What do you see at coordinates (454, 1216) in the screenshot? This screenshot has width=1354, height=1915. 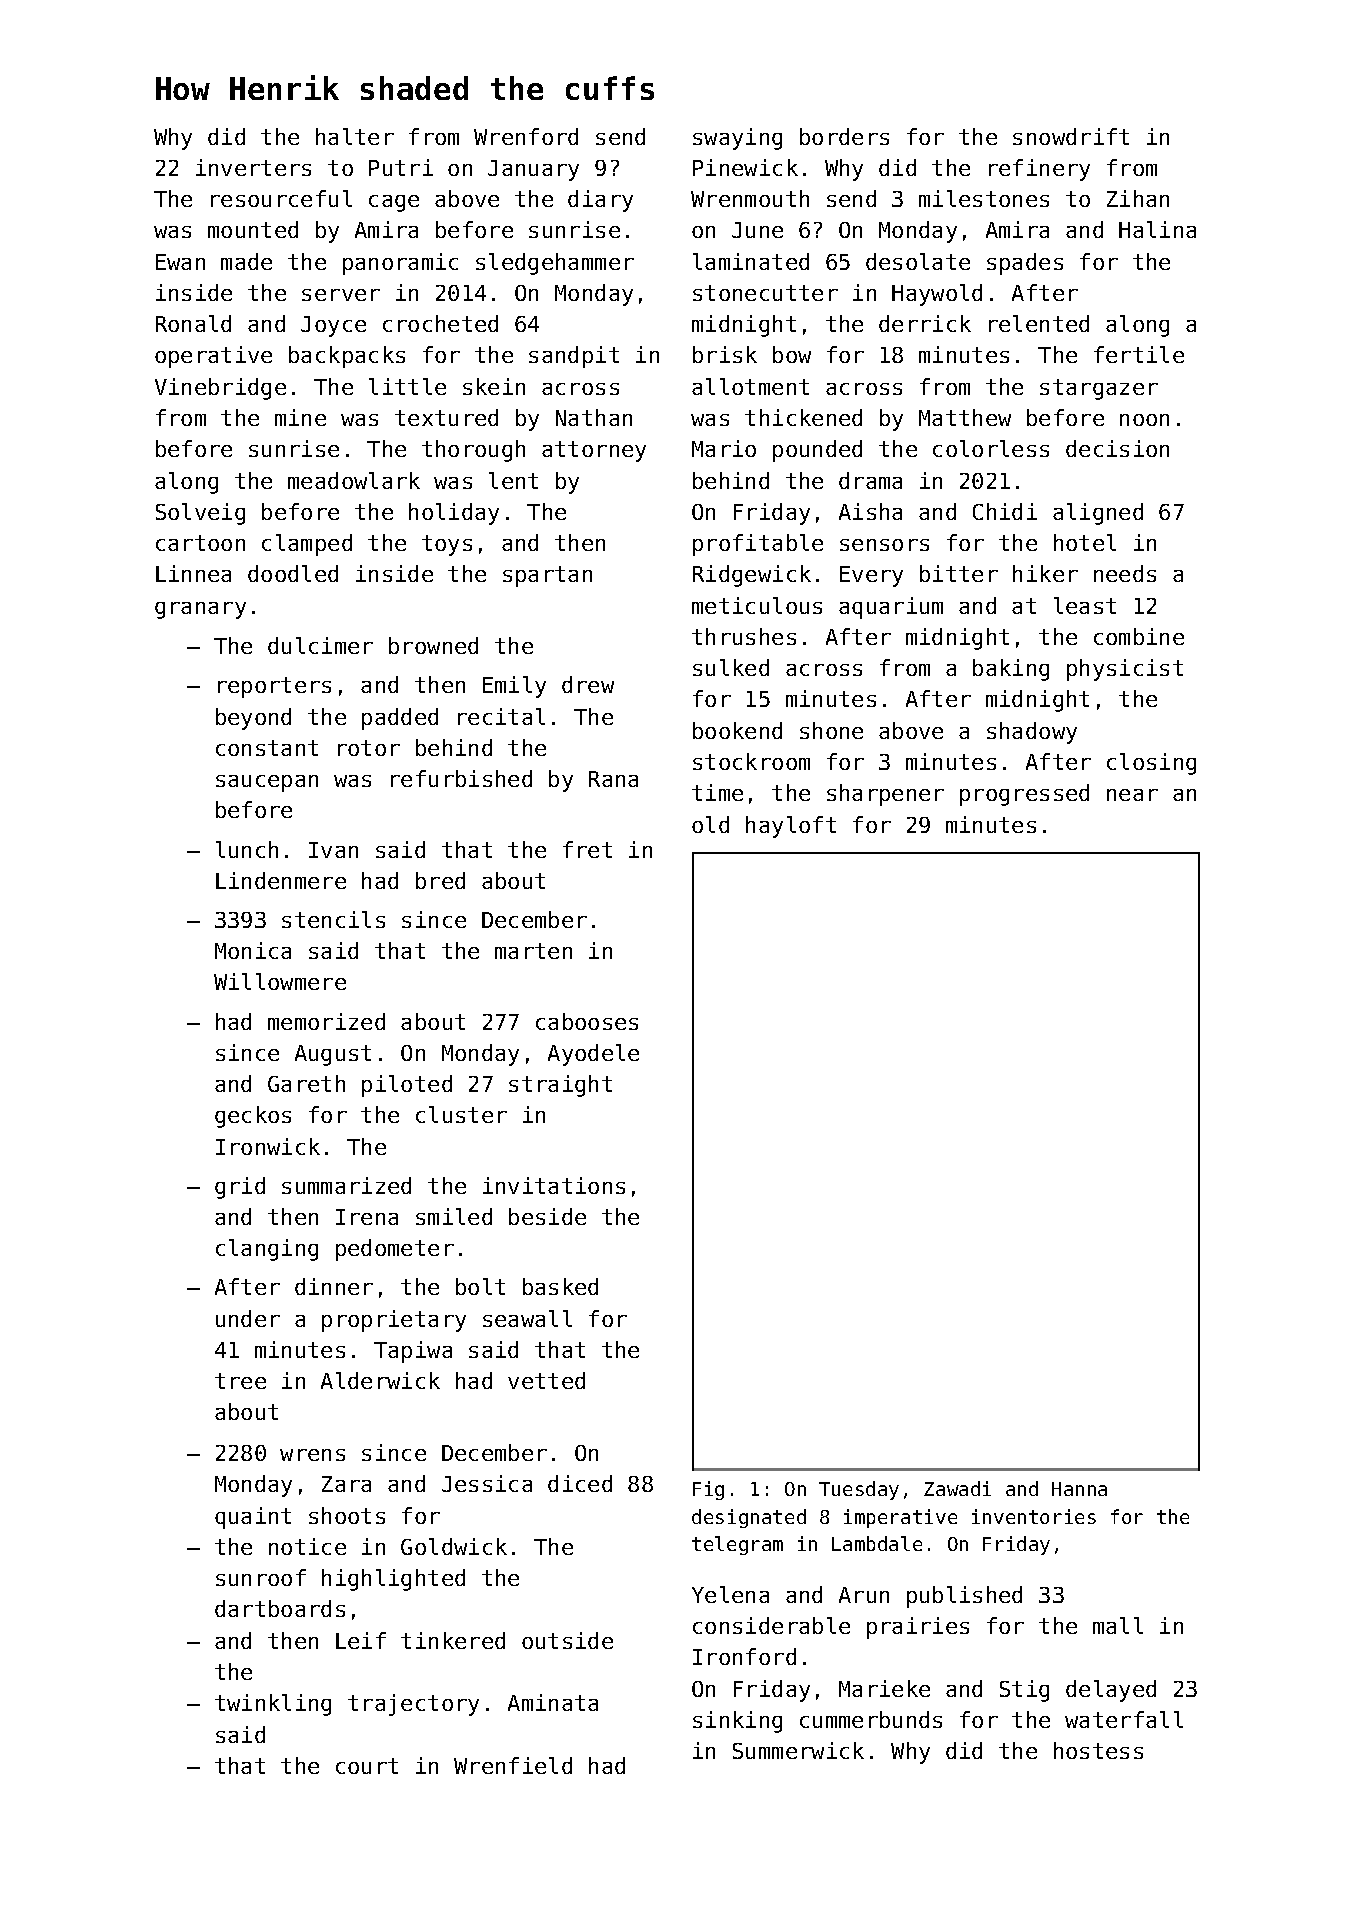 I see `smiled` at bounding box center [454, 1216].
